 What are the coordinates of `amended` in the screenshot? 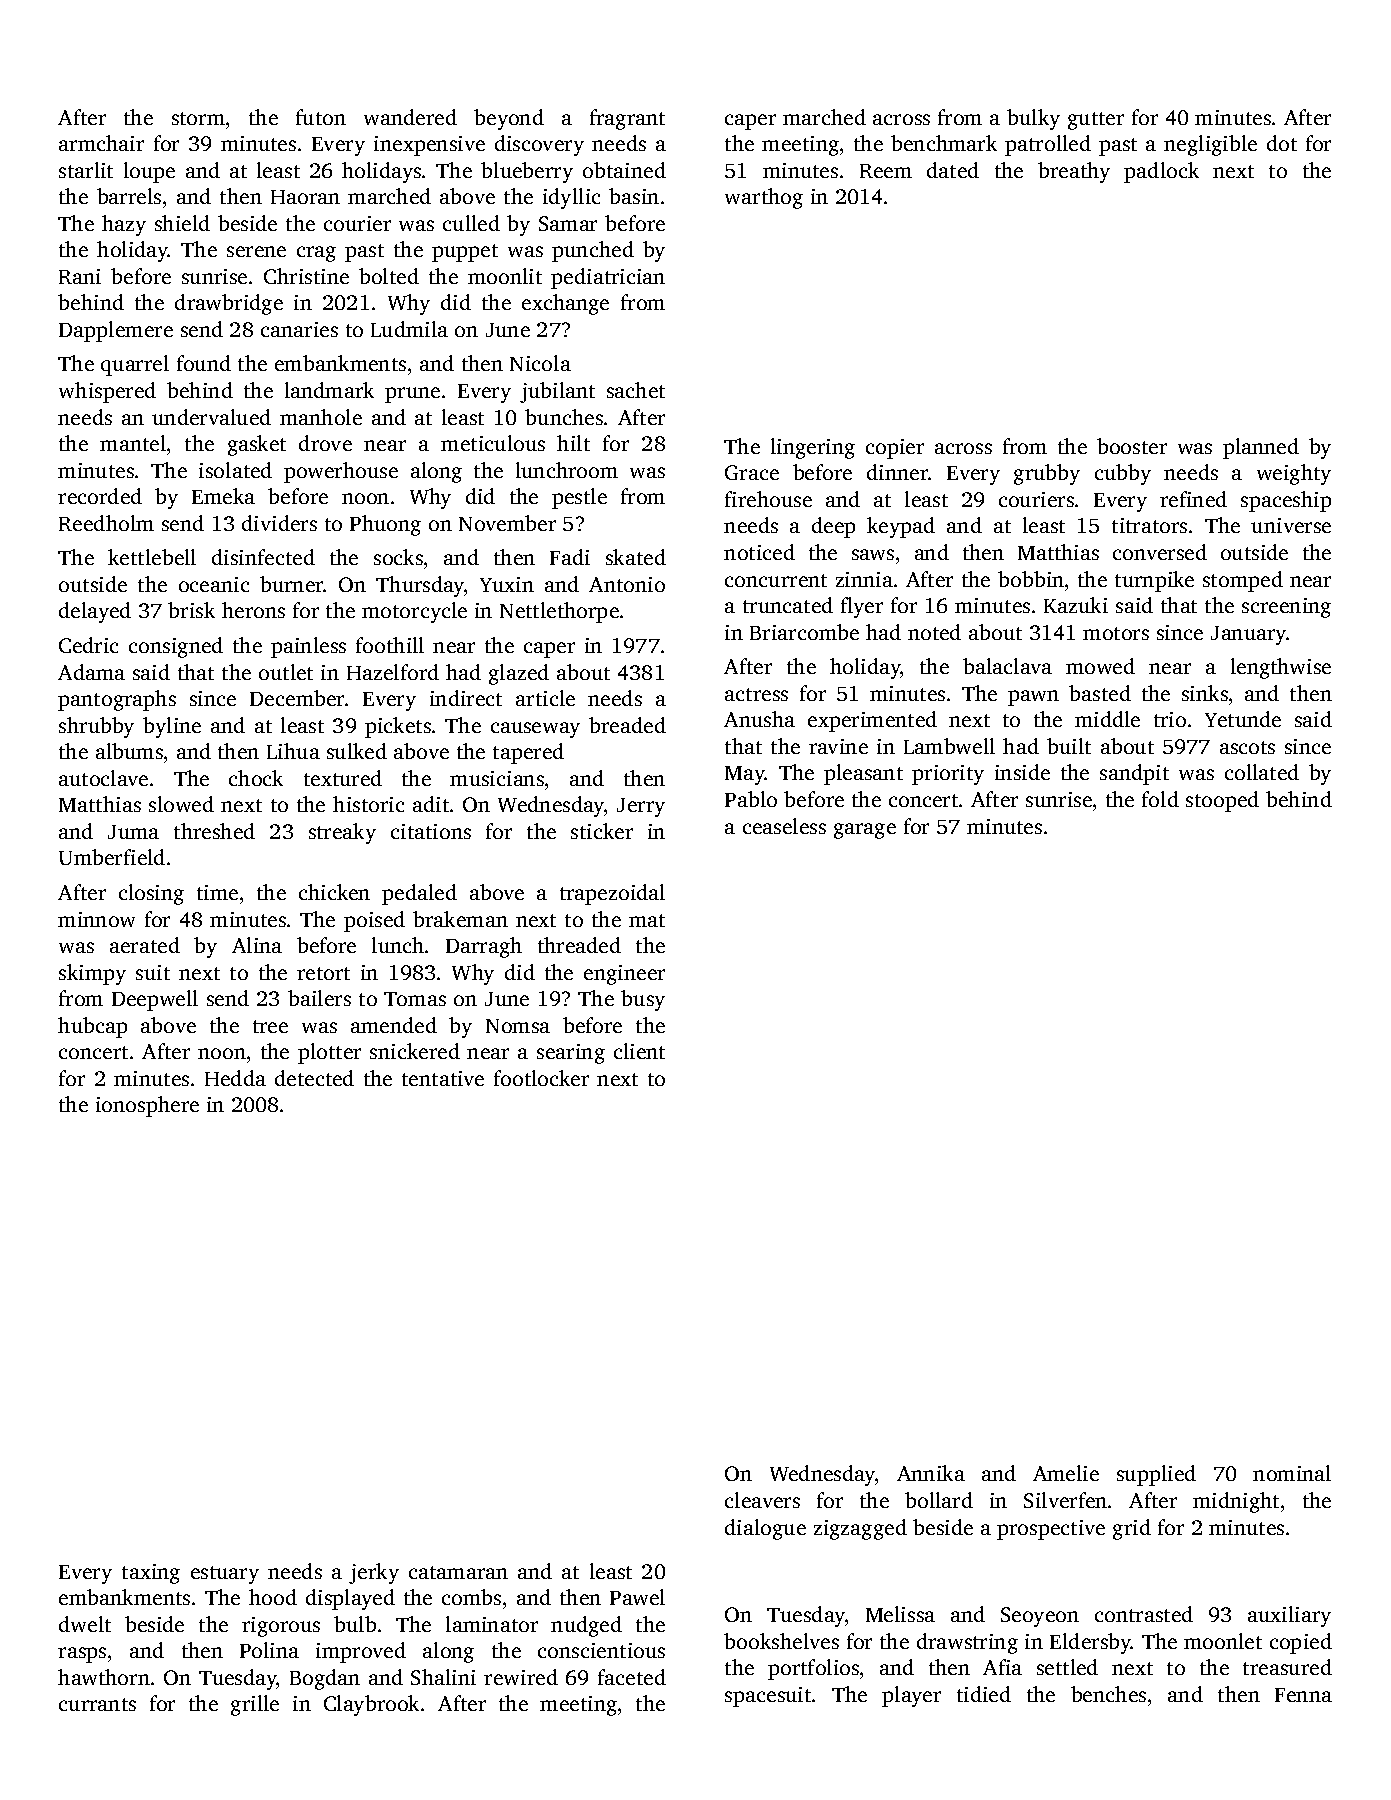 It's located at (394, 1025).
